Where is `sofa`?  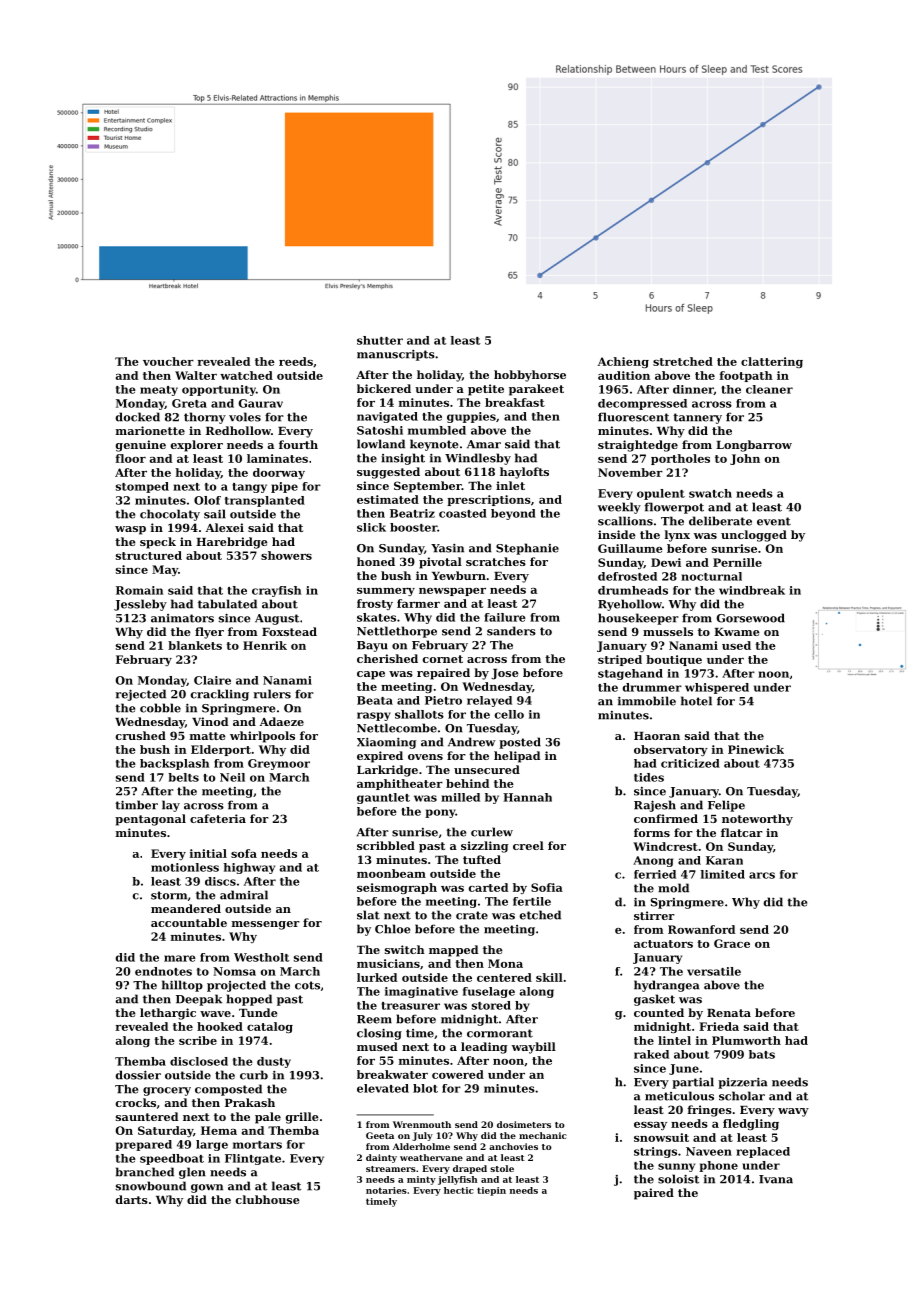
sofa is located at coordinates (244, 853).
